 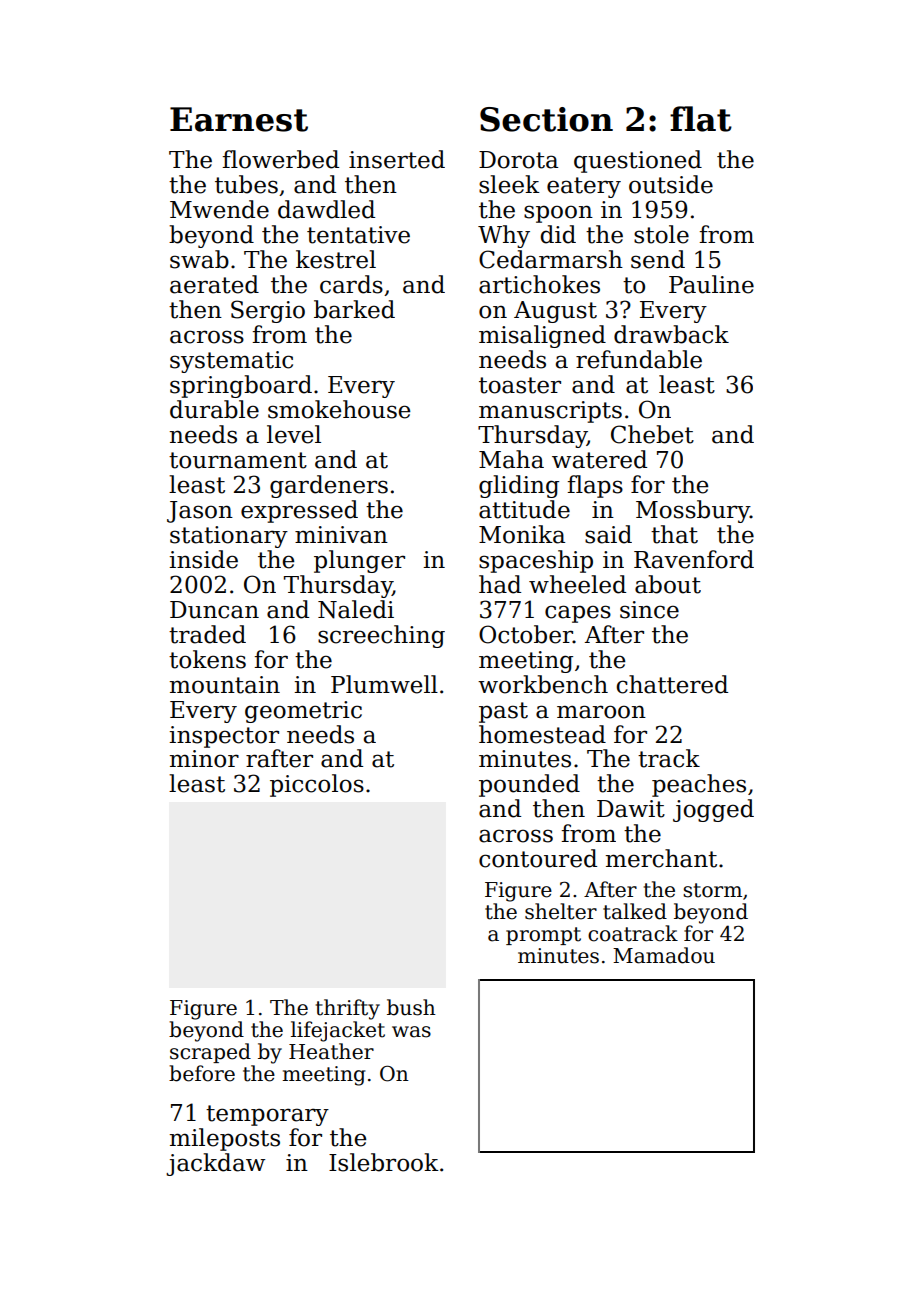 I want to click on mountain, so click(x=225, y=685).
